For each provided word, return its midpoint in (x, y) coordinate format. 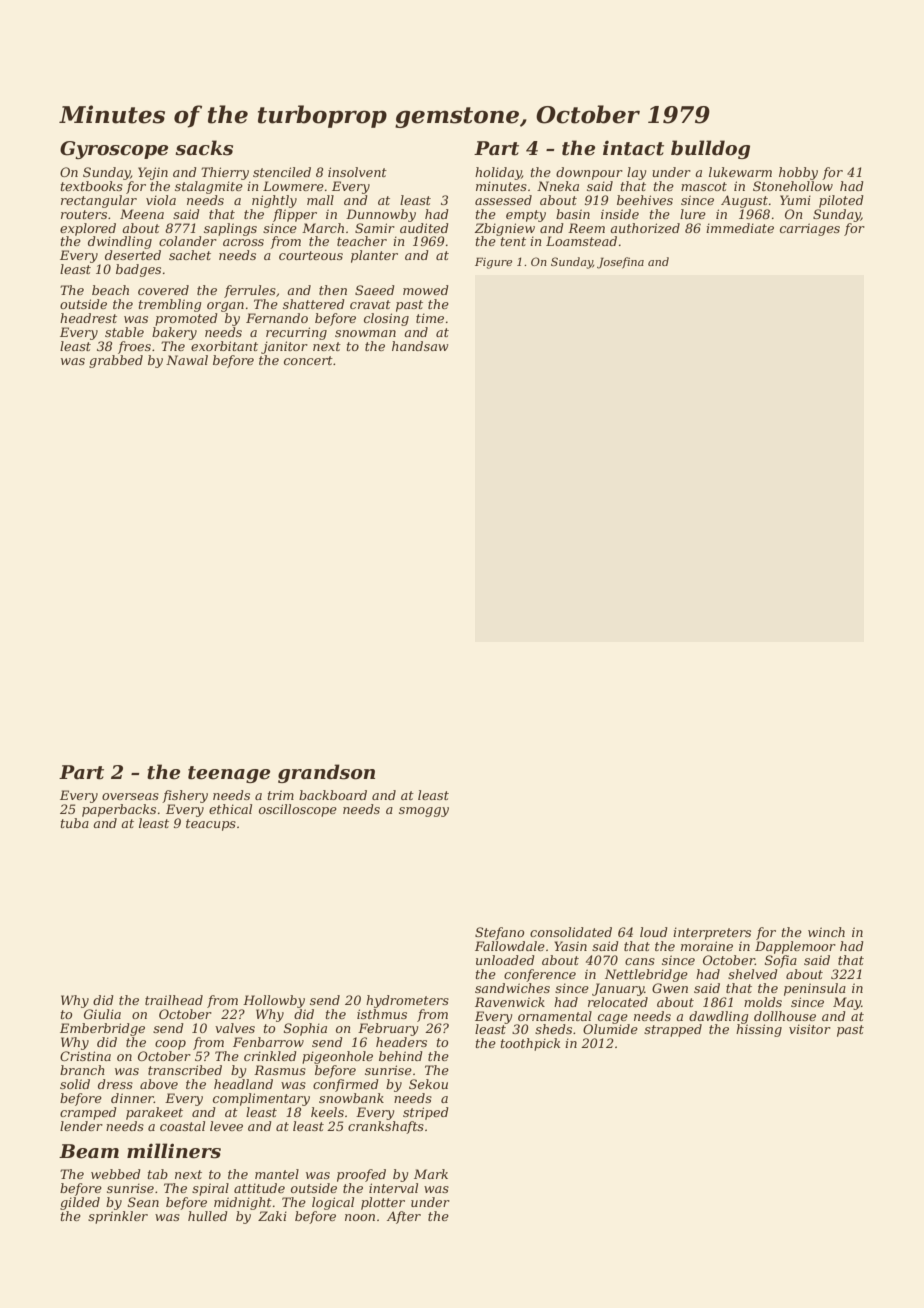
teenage (229, 774)
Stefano (499, 933)
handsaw (420, 346)
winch (826, 932)
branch (82, 1070)
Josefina (620, 263)
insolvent (357, 172)
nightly (274, 201)
